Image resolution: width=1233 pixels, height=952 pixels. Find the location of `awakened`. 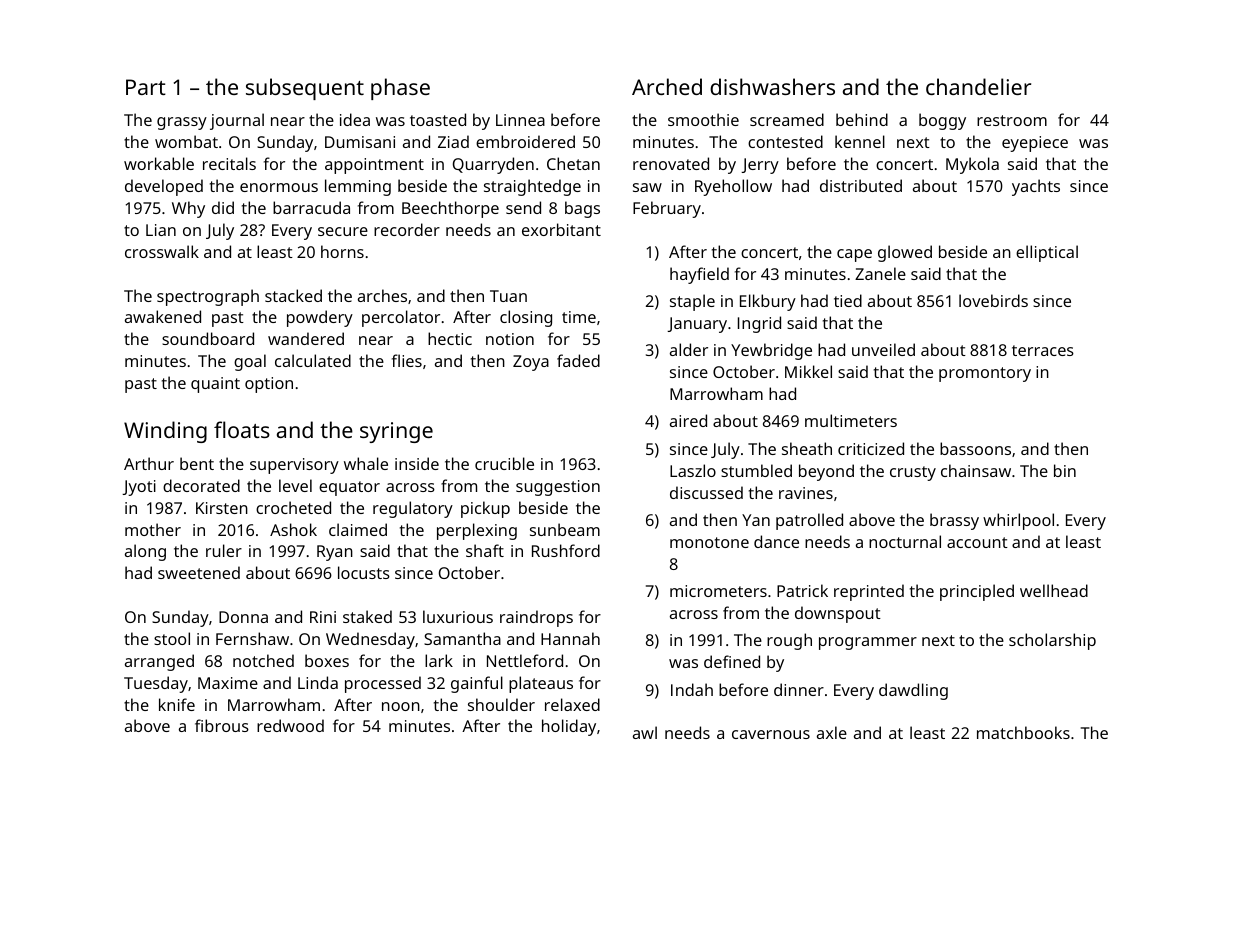

awakened is located at coordinates (163, 316).
